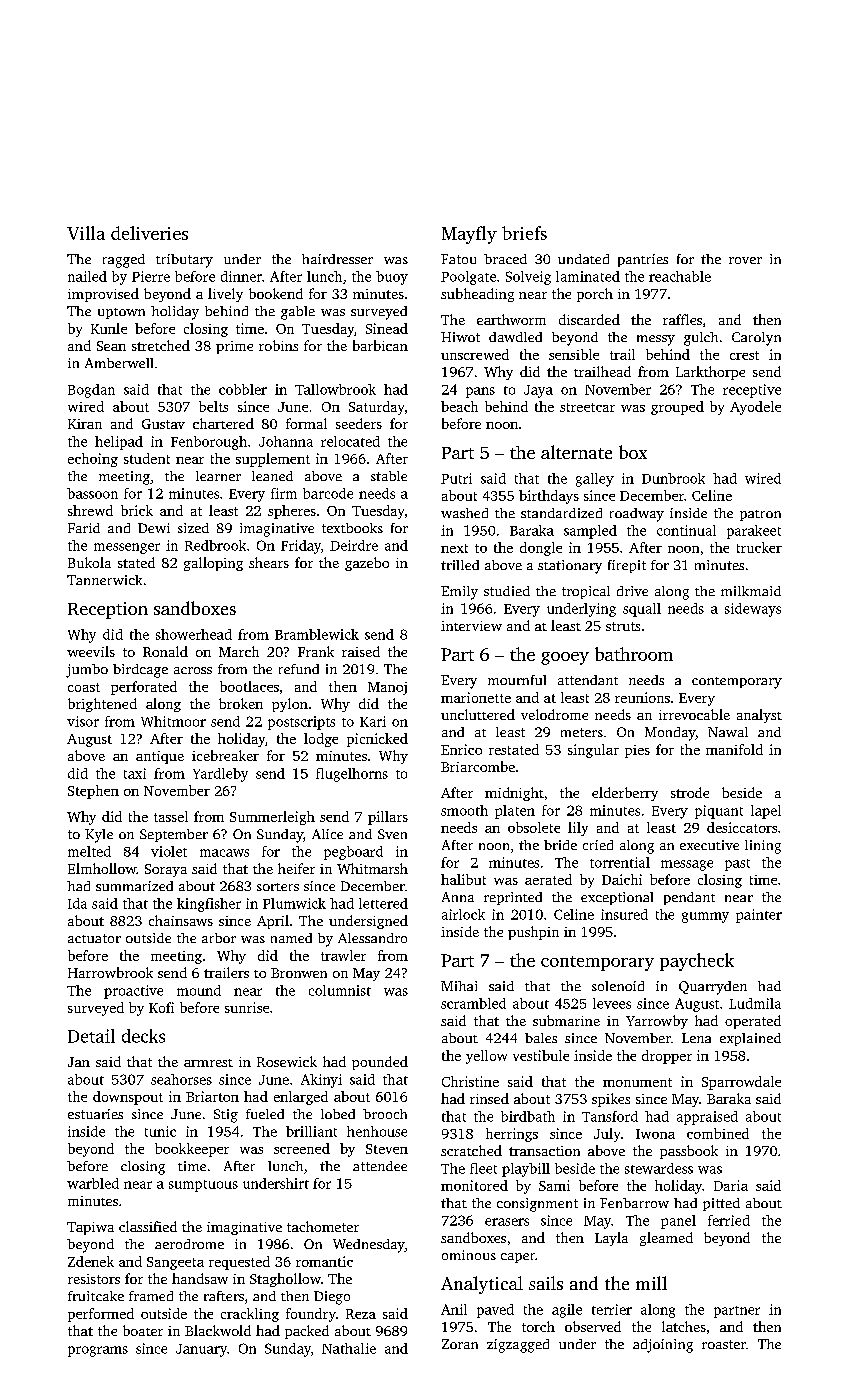 Image resolution: width=849 pixels, height=1400 pixels. Describe the element at coordinates (656, 340) in the page. I see `messy` at that location.
